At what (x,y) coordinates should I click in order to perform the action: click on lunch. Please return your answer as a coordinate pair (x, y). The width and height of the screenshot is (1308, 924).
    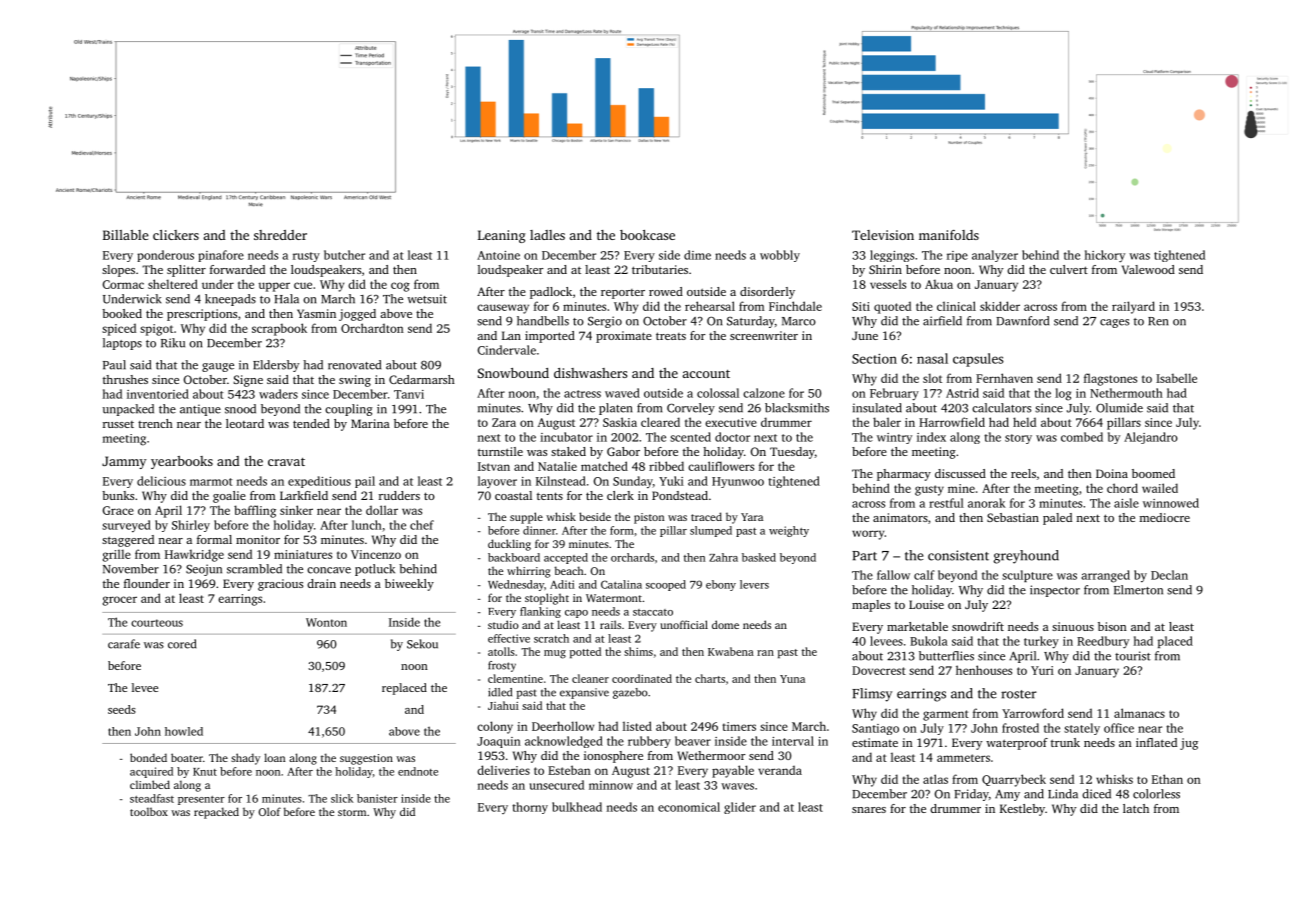
    Looking at the image, I should click on (367, 525).
